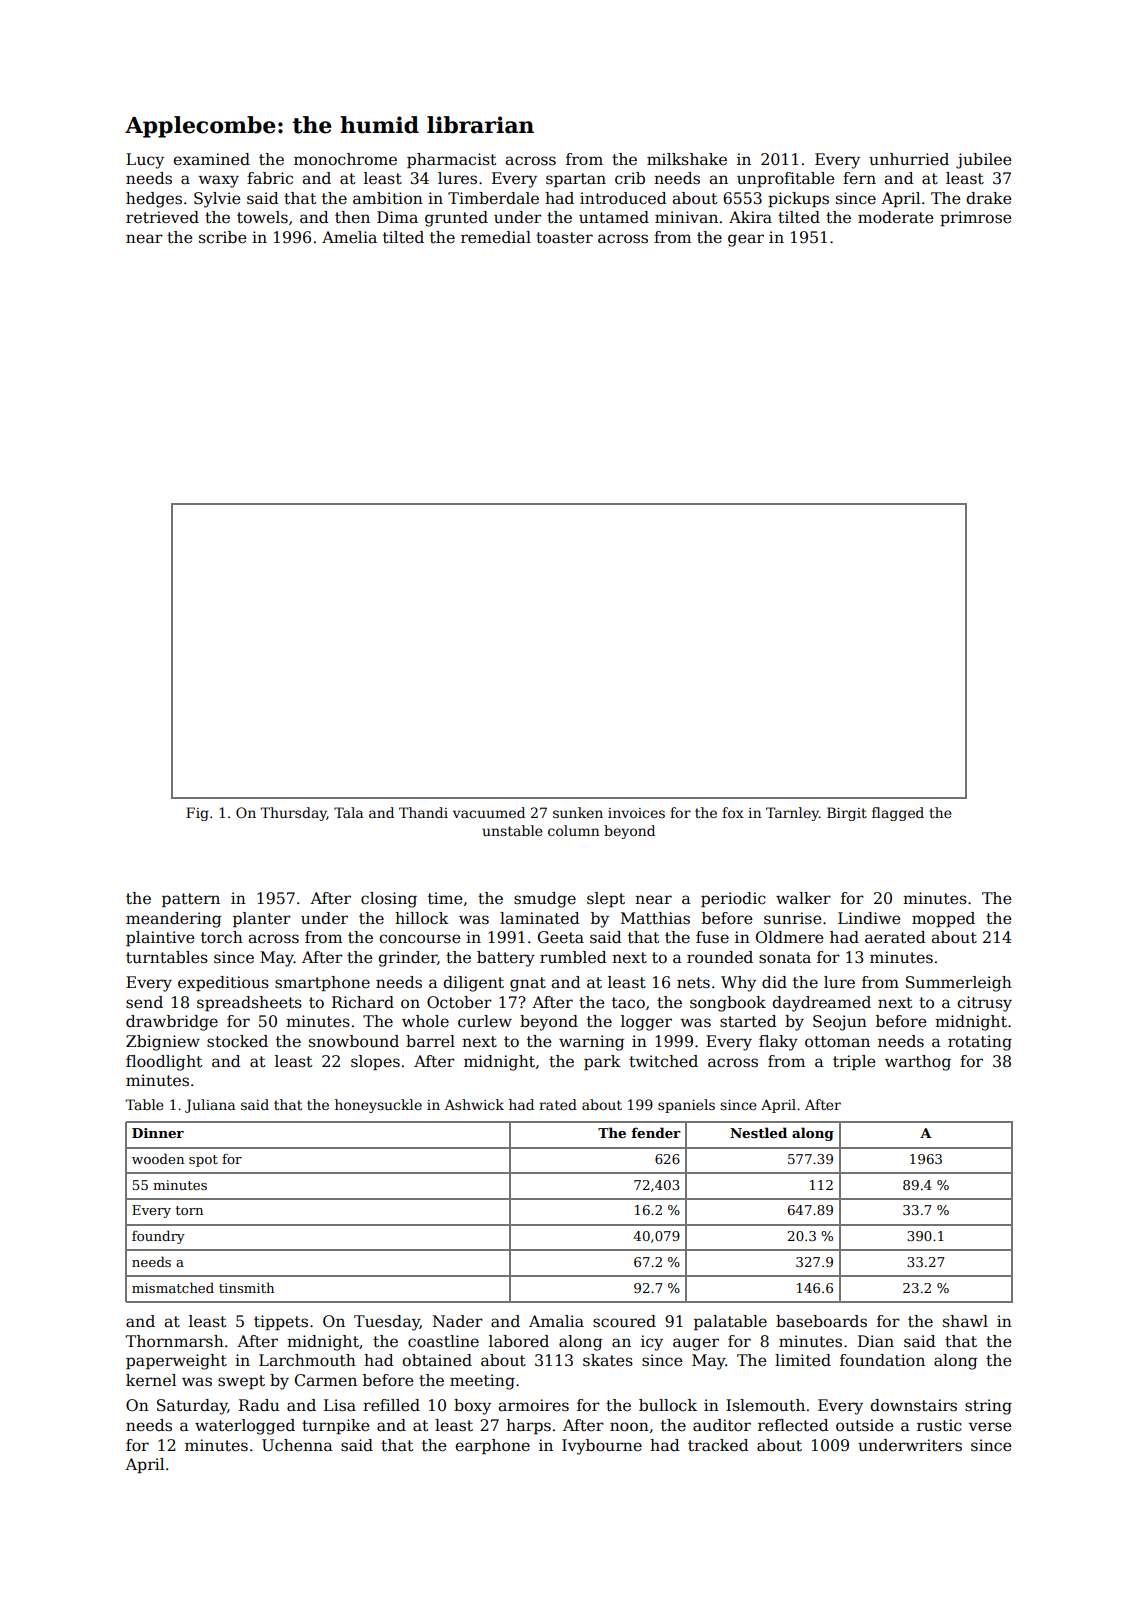 Image resolution: width=1138 pixels, height=1610 pixels. What do you see at coordinates (980, 1043) in the screenshot?
I see `rotating` at bounding box center [980, 1043].
